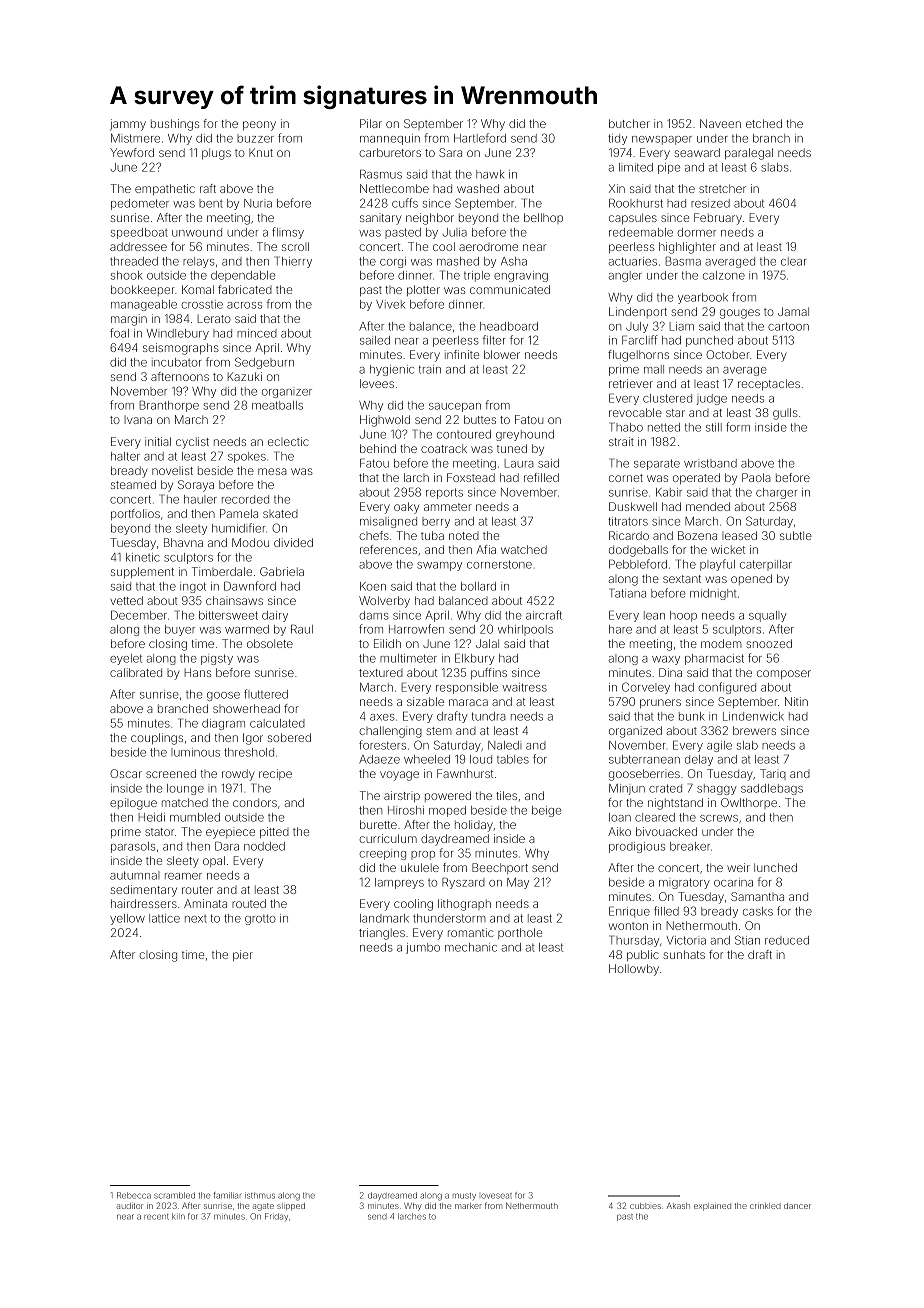  What do you see at coordinates (720, 123) in the page?
I see `Naveen` at bounding box center [720, 123].
